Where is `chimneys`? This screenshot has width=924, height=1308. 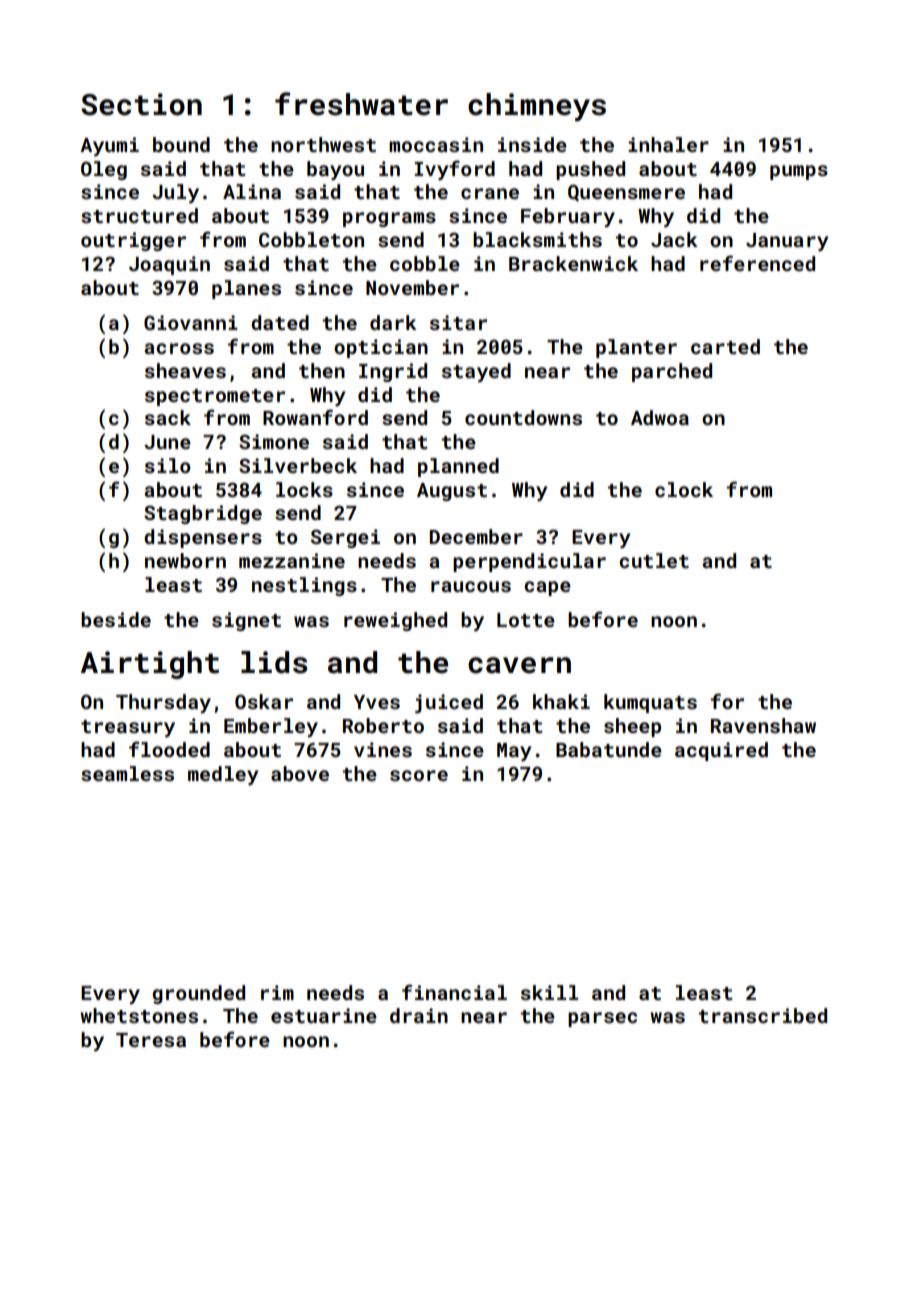 chimneys is located at coordinates (537, 107).
